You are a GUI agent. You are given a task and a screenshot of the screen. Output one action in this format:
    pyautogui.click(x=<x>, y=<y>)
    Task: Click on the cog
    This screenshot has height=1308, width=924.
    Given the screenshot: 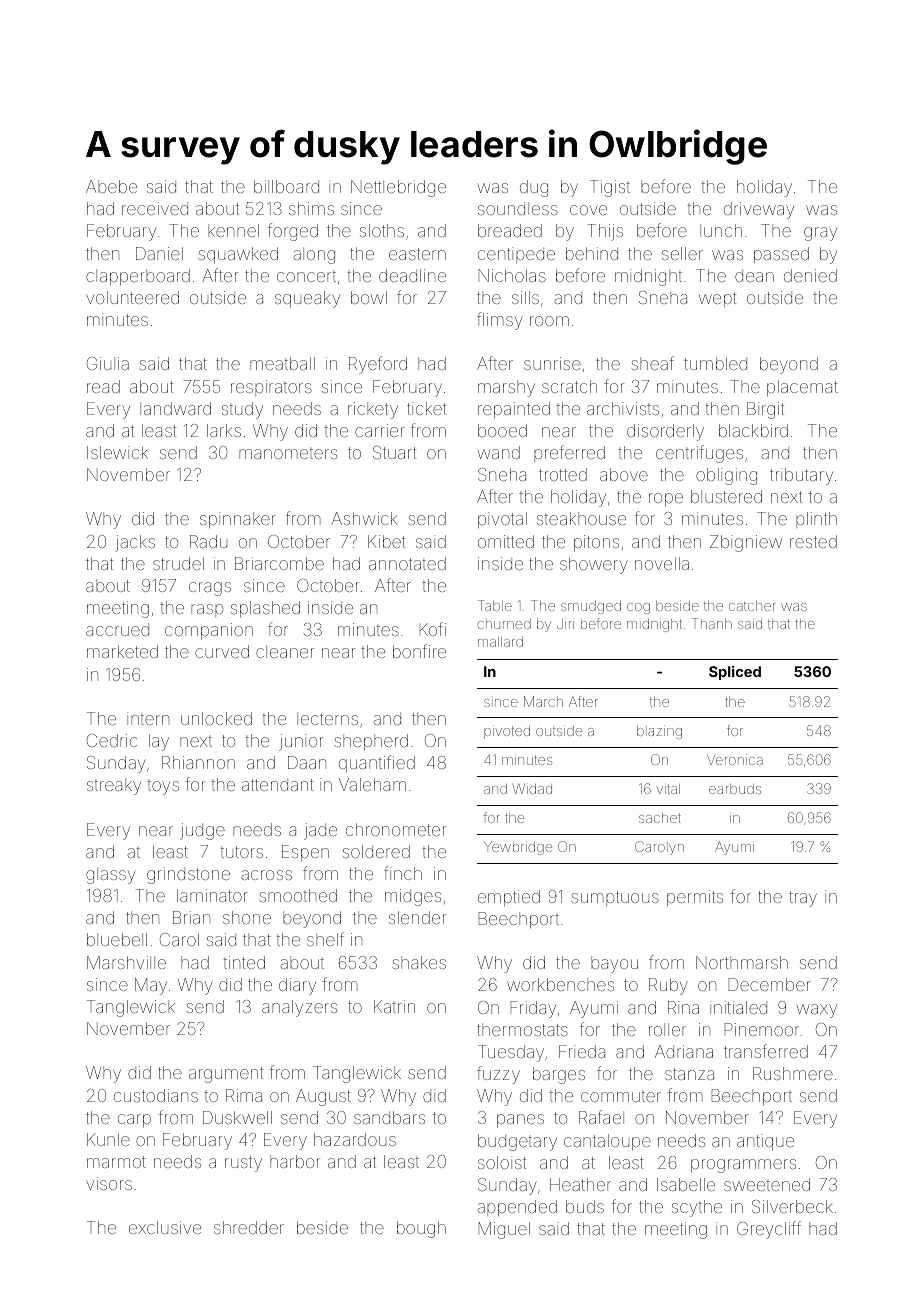 What is the action you would take?
    pyautogui.click(x=638, y=608)
